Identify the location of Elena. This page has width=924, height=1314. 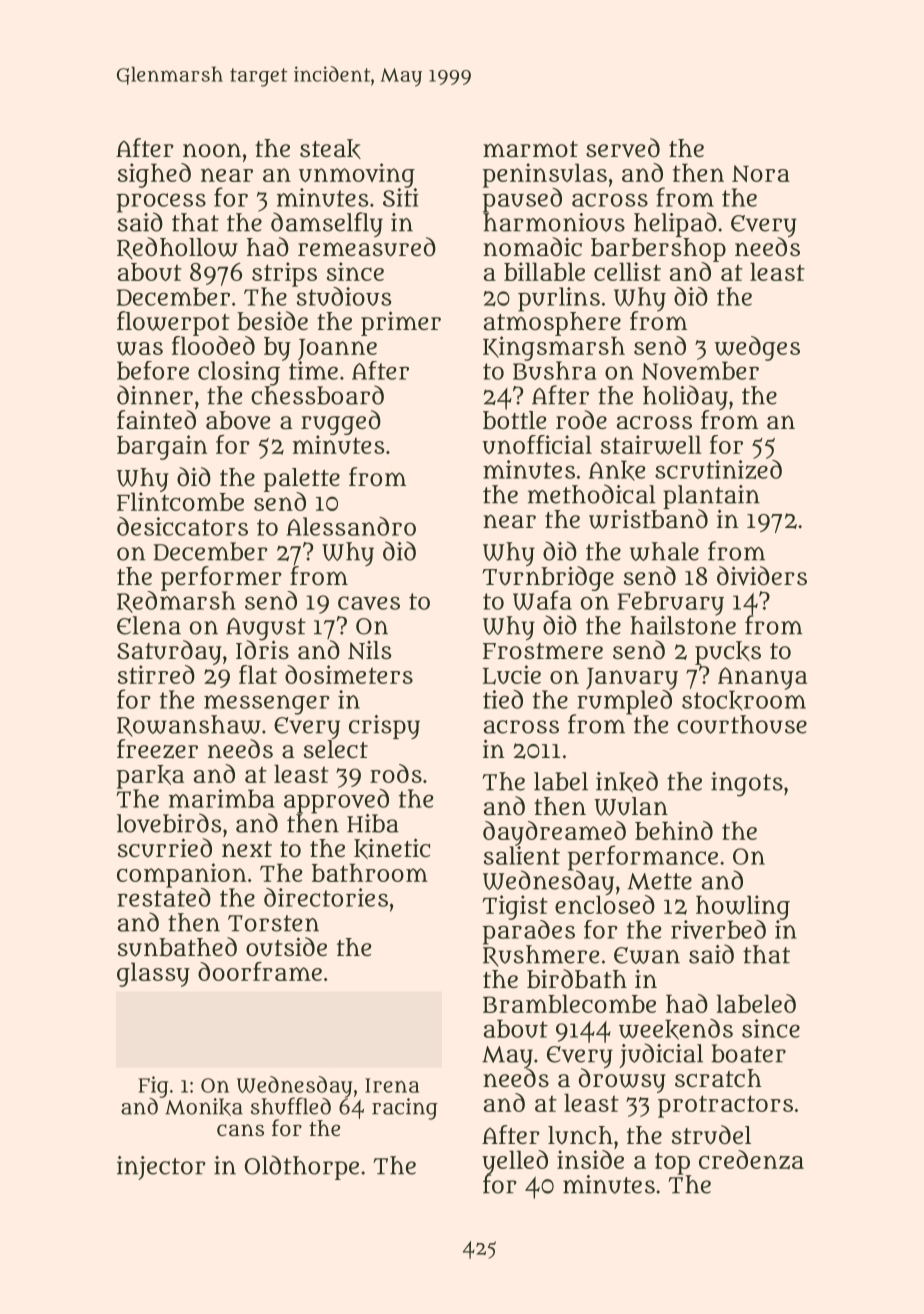
(149, 625).
